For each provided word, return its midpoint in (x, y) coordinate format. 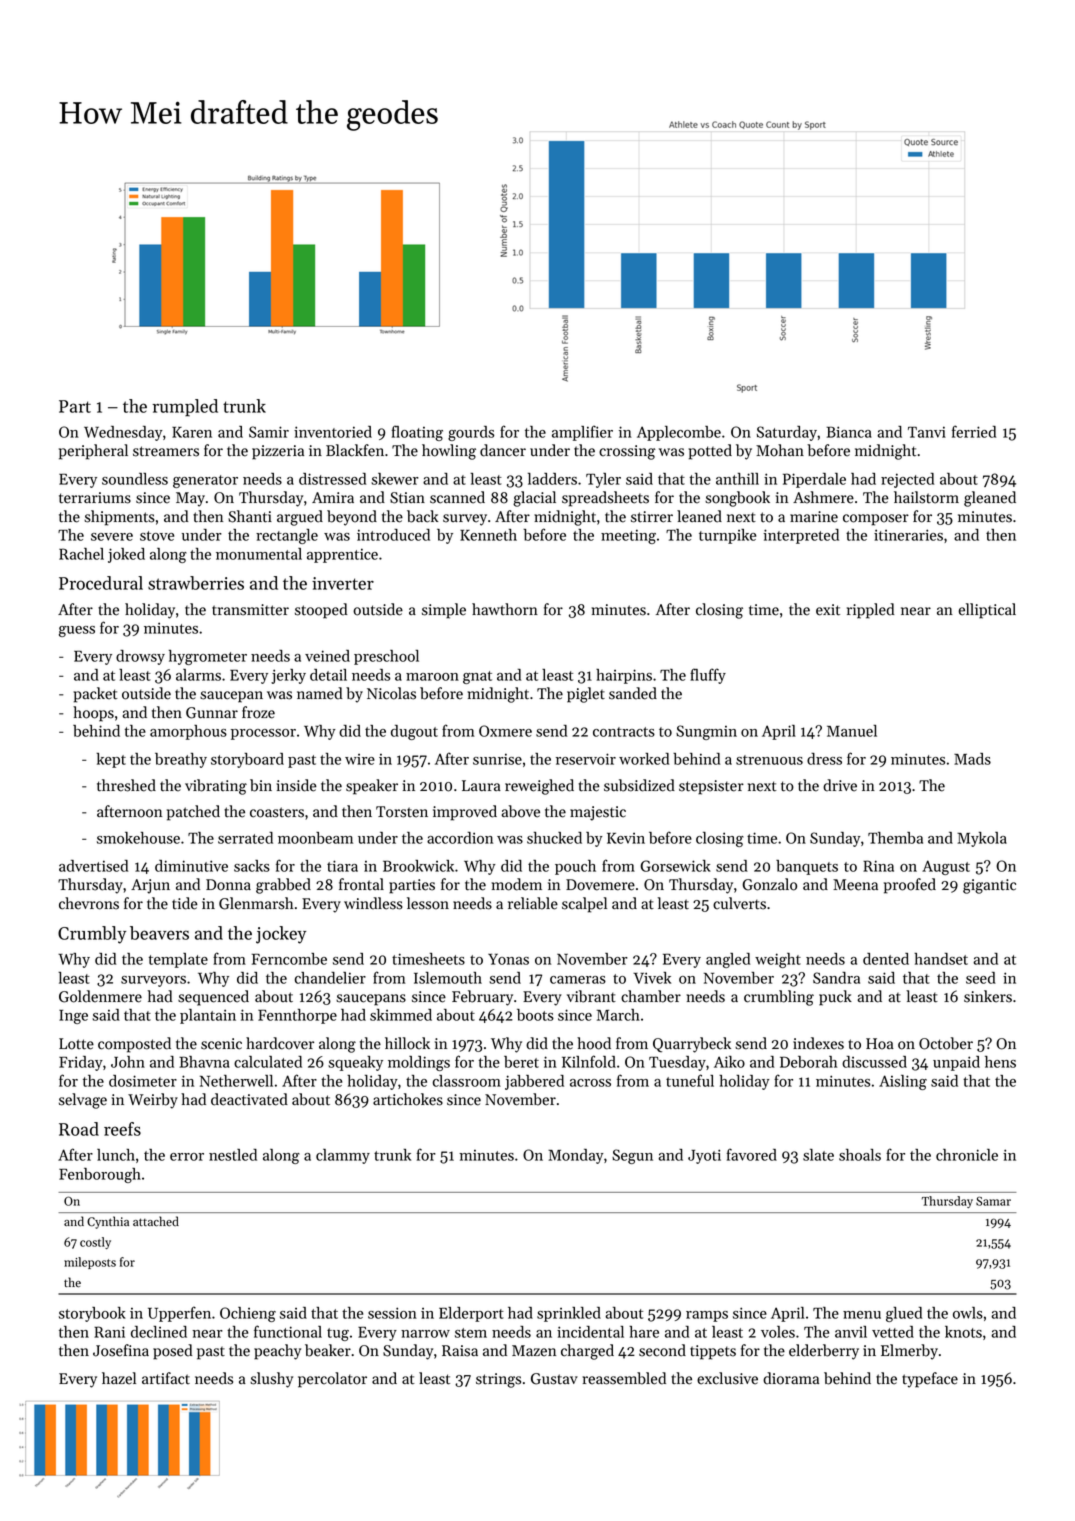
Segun (632, 1156)
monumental (259, 554)
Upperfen (179, 1314)
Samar (993, 1201)
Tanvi (927, 432)
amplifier (582, 433)
